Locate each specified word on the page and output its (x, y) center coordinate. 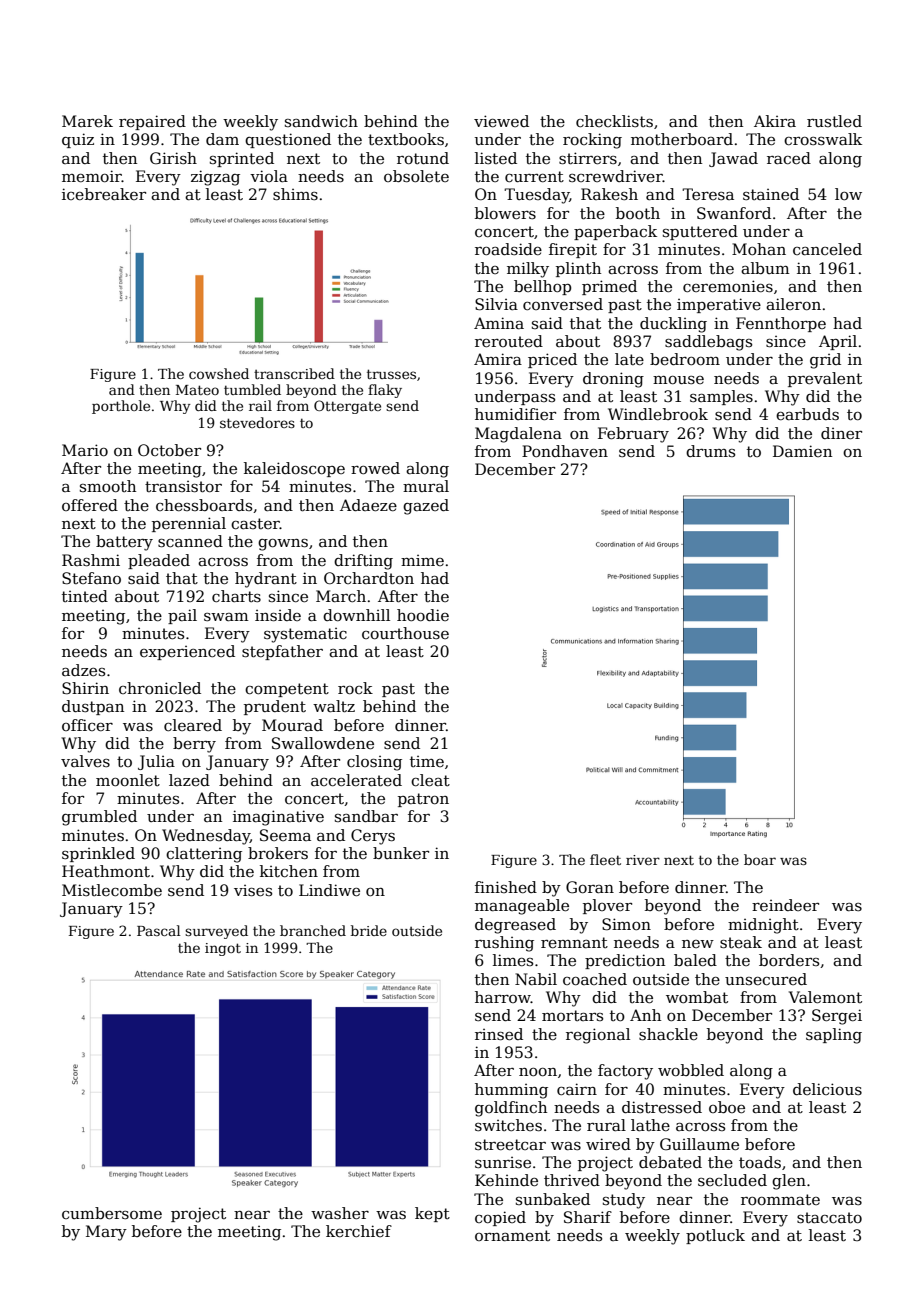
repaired (152, 122)
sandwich (321, 121)
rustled (834, 121)
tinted (85, 596)
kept (432, 1214)
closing (374, 763)
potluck (715, 1236)
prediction (625, 961)
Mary (106, 1233)
